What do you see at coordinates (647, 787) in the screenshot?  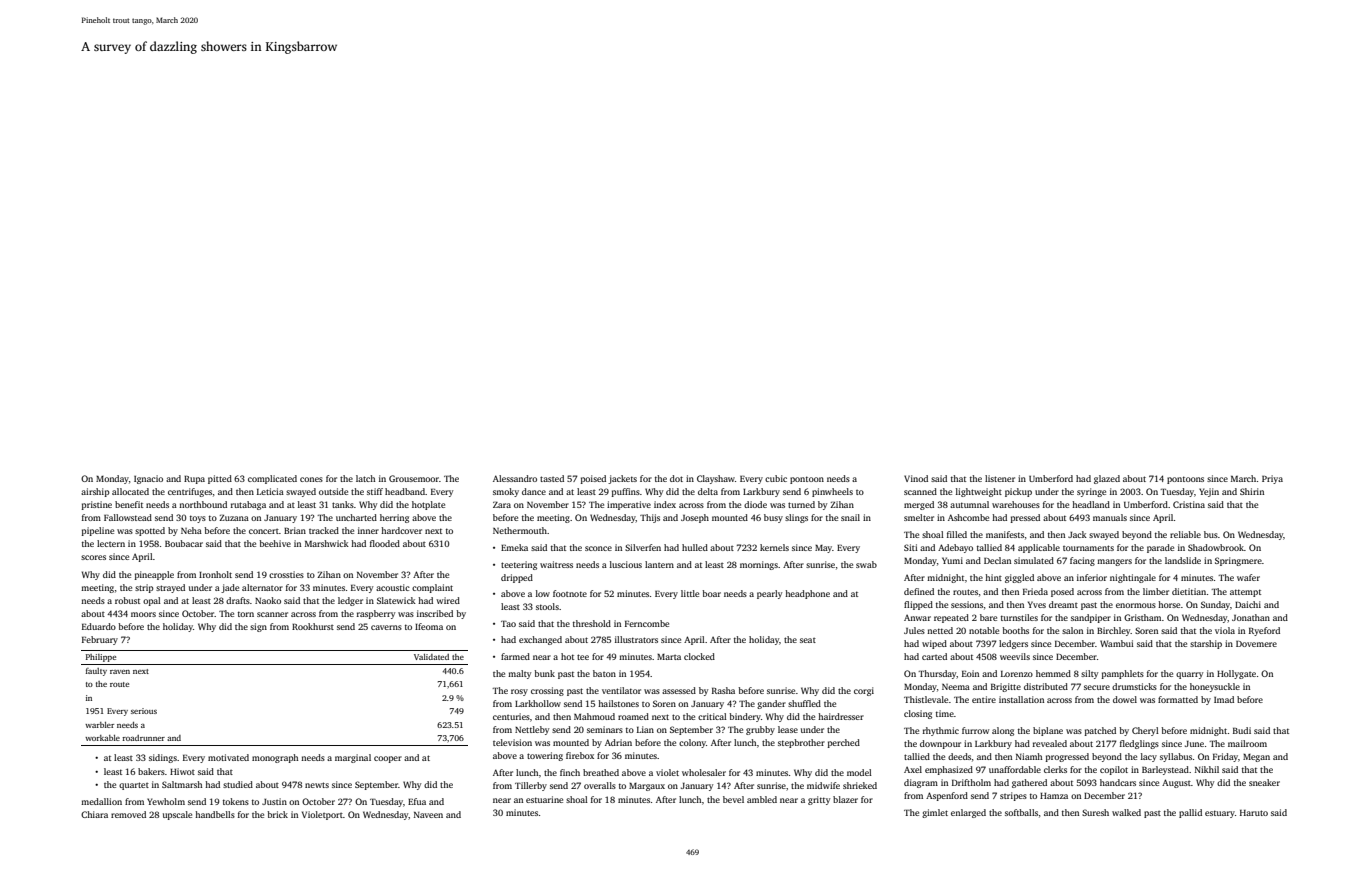 I see `Margaux` at bounding box center [647, 787].
